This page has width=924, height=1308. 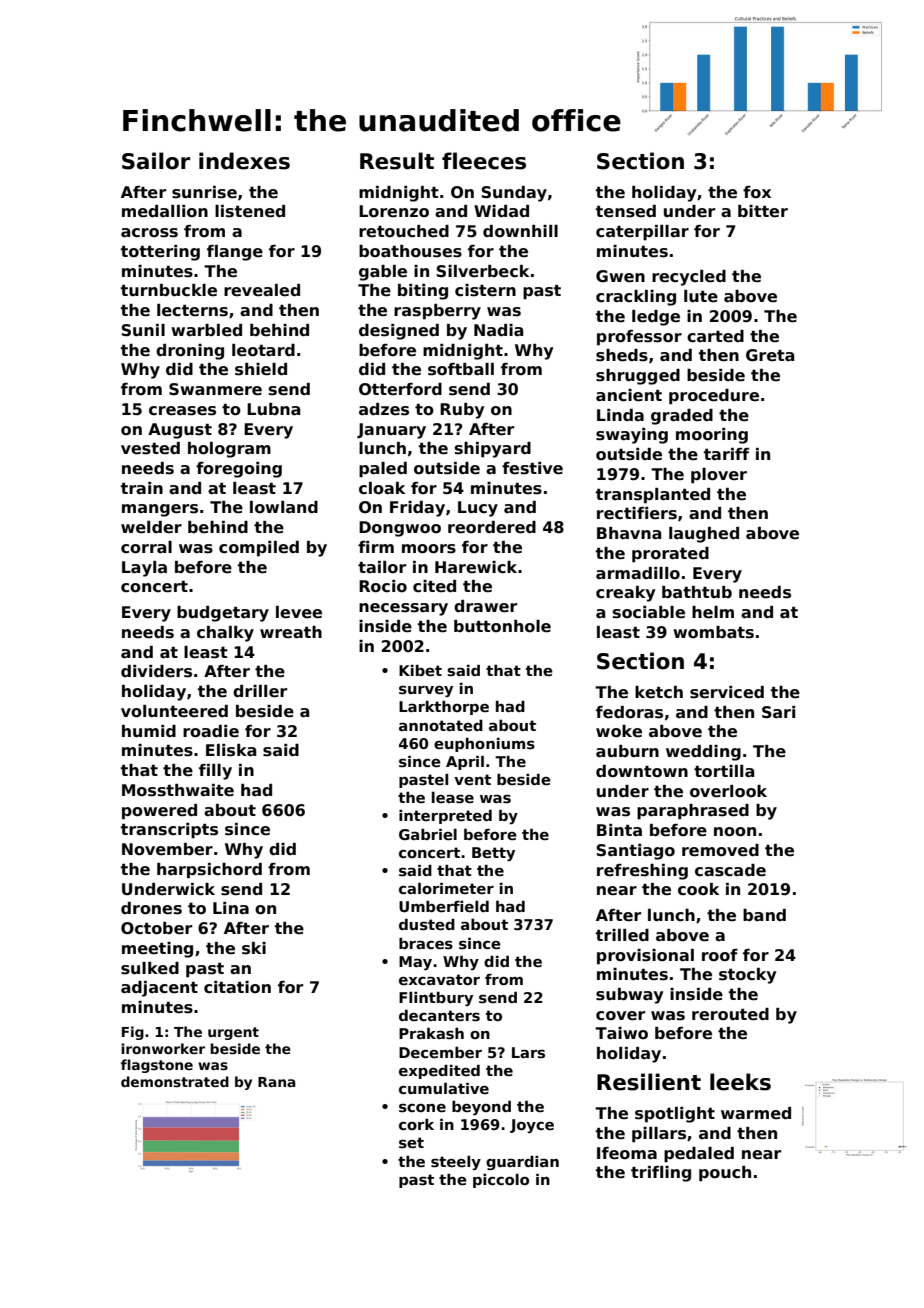 I want to click on Dongwoo, so click(x=400, y=529).
